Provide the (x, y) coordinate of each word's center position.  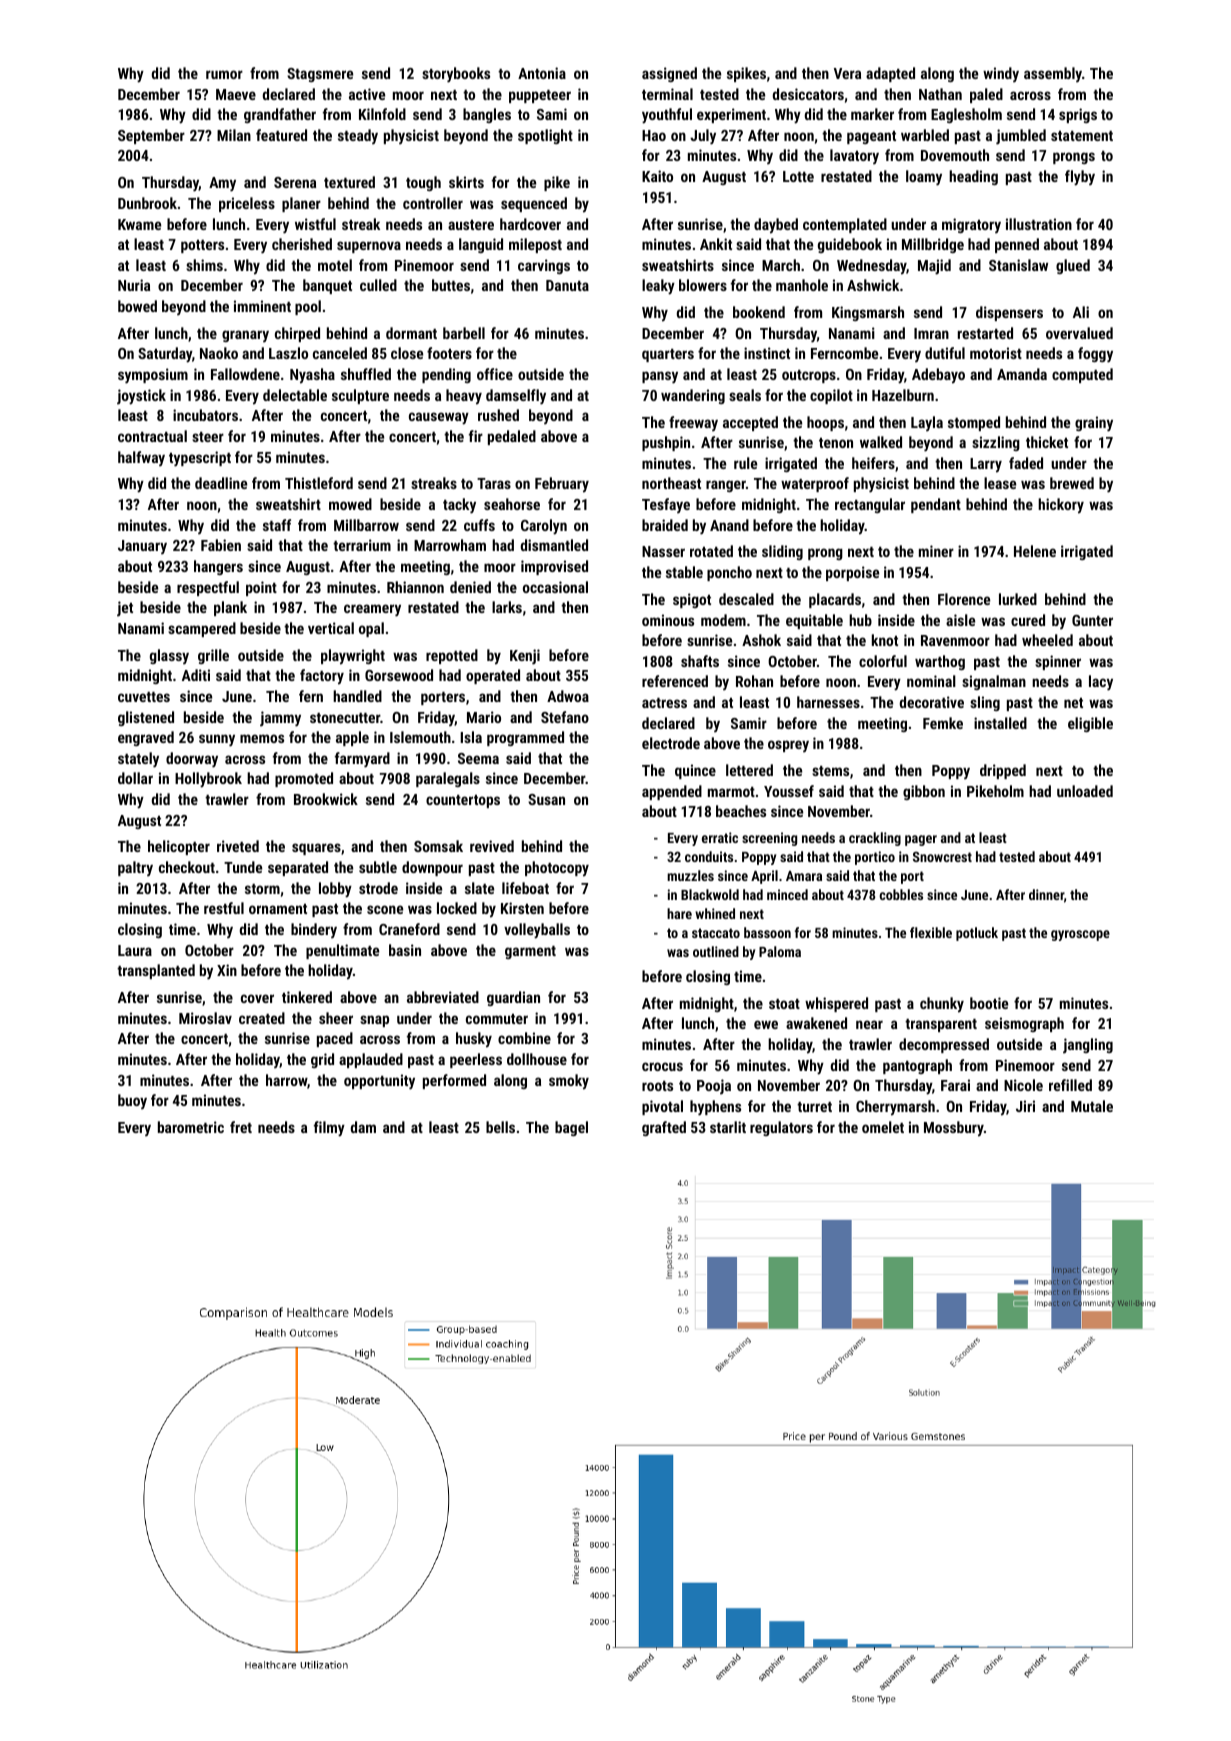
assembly (1053, 74)
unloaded (1085, 791)
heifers (873, 463)
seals (745, 395)
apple (352, 738)
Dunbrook (147, 203)
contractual (152, 436)
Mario (484, 717)
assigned (669, 74)
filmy (329, 1129)
